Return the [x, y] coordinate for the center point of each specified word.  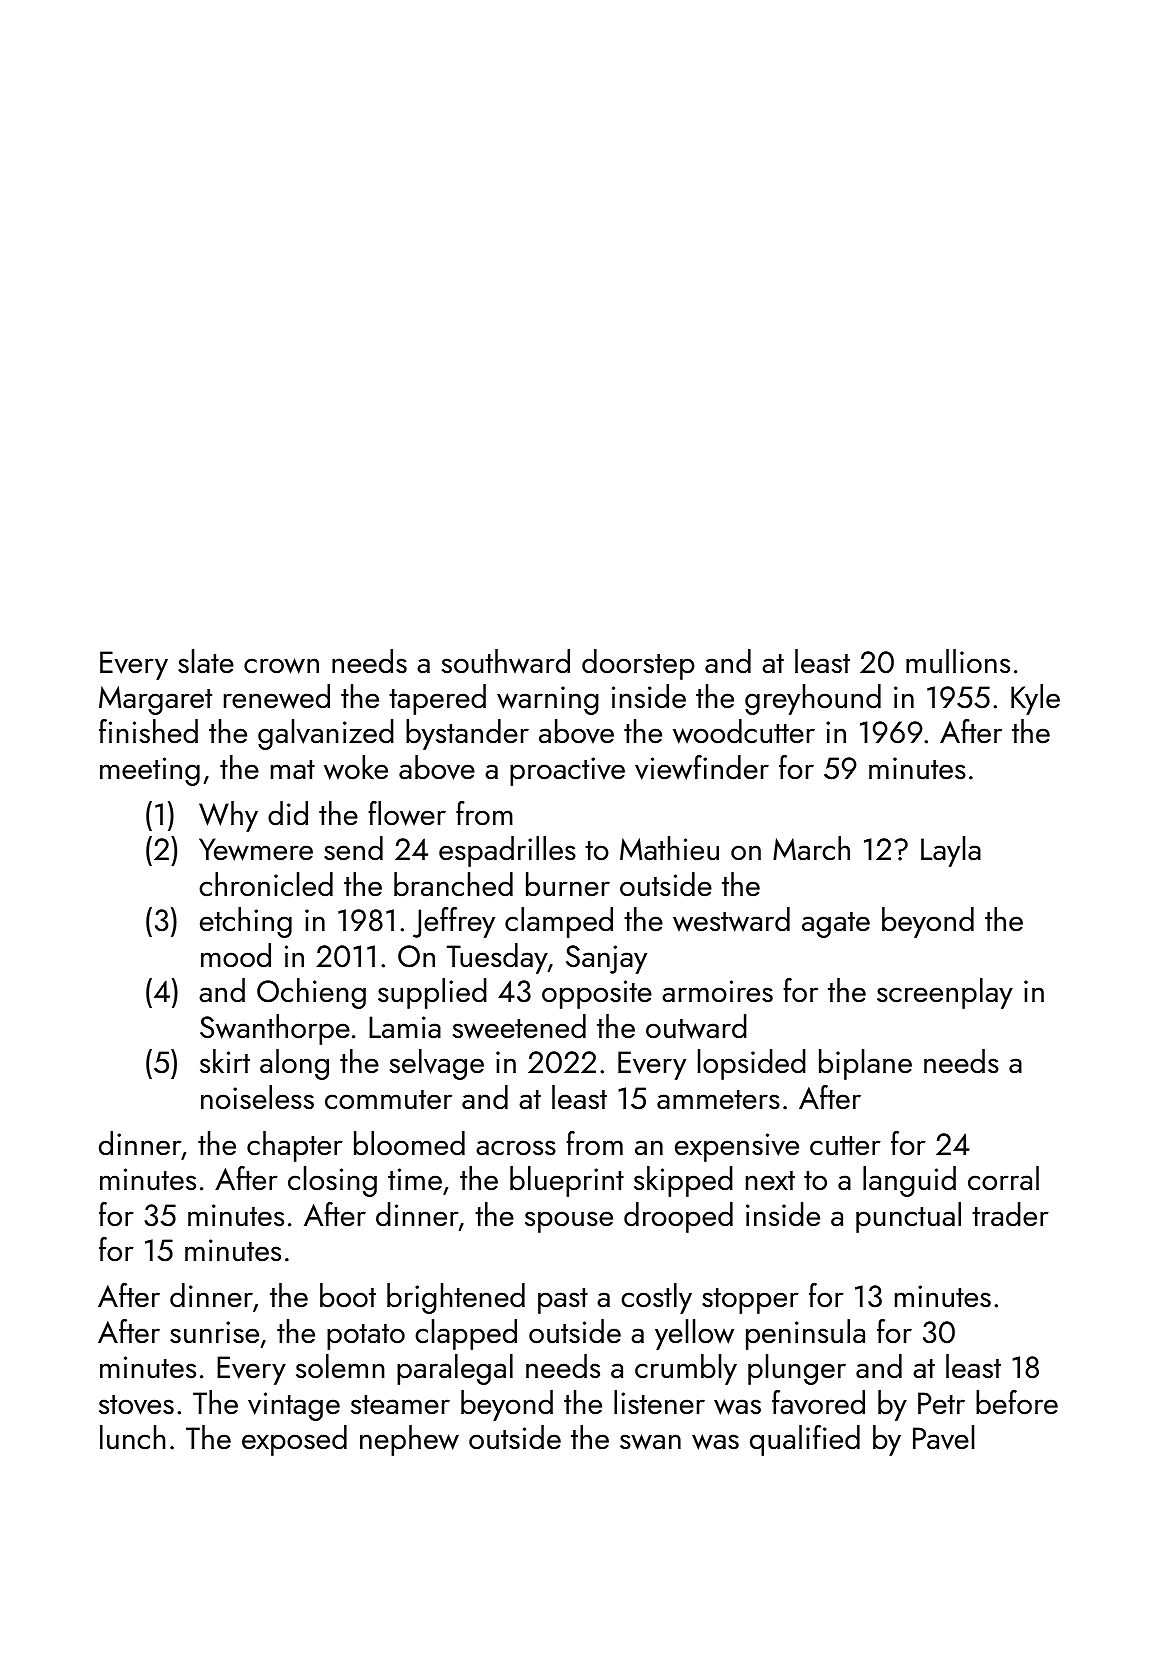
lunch [133, 1437]
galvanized [326, 734]
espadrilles [507, 851]
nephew [409, 1440]
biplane [865, 1064]
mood [236, 955]
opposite [597, 994]
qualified [805, 1440]
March [811, 848]
